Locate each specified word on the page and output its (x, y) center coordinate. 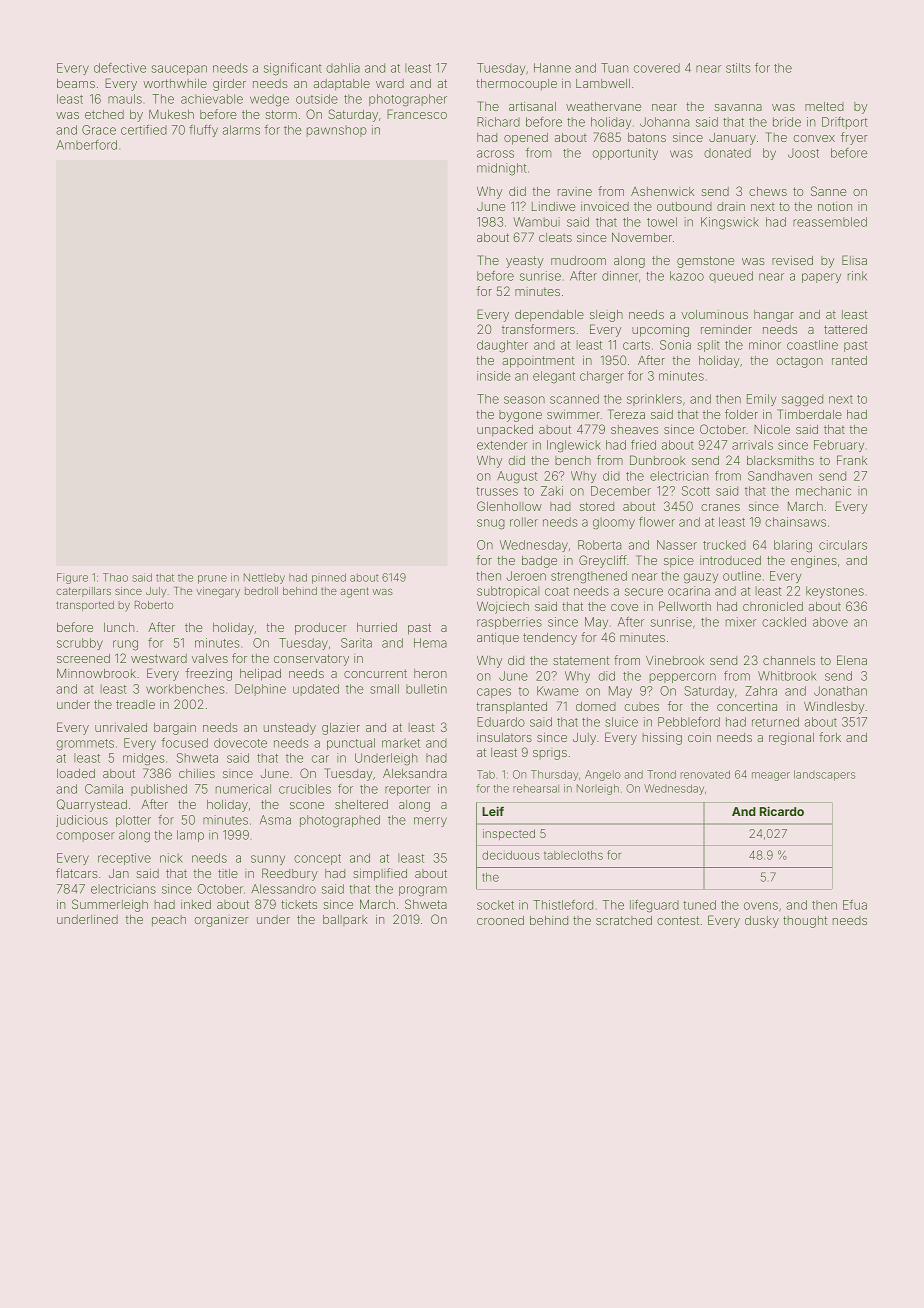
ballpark (345, 920)
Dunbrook (658, 460)
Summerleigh (110, 905)
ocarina (689, 591)
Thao (115, 577)
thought (805, 922)
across (495, 154)
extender (502, 445)
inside (494, 376)
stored (597, 506)
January (732, 139)
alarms (241, 130)
